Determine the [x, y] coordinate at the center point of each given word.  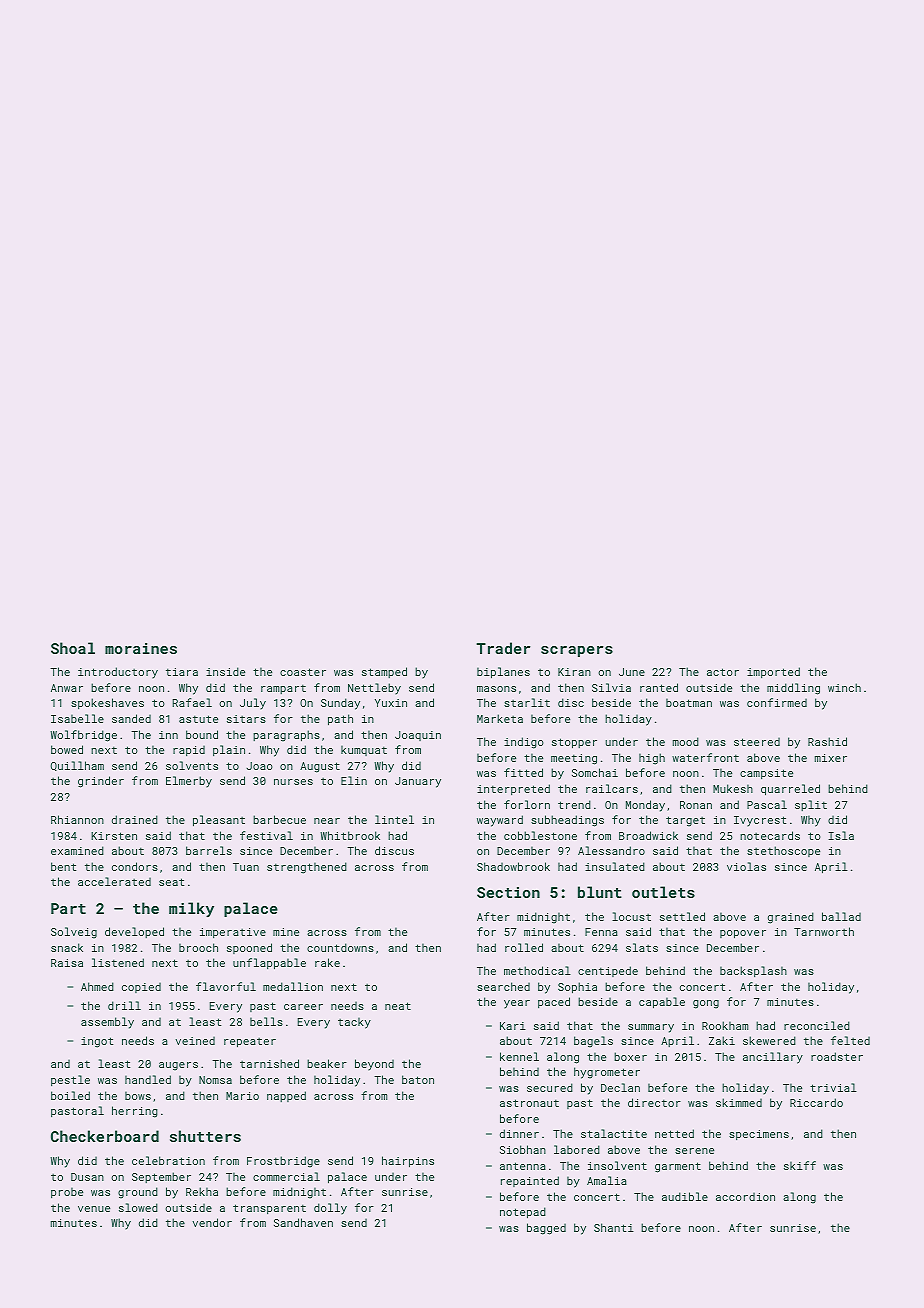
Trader [503, 648]
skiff [800, 1165]
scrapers [577, 651]
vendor [212, 1222]
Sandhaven [303, 1222]
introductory [118, 673]
